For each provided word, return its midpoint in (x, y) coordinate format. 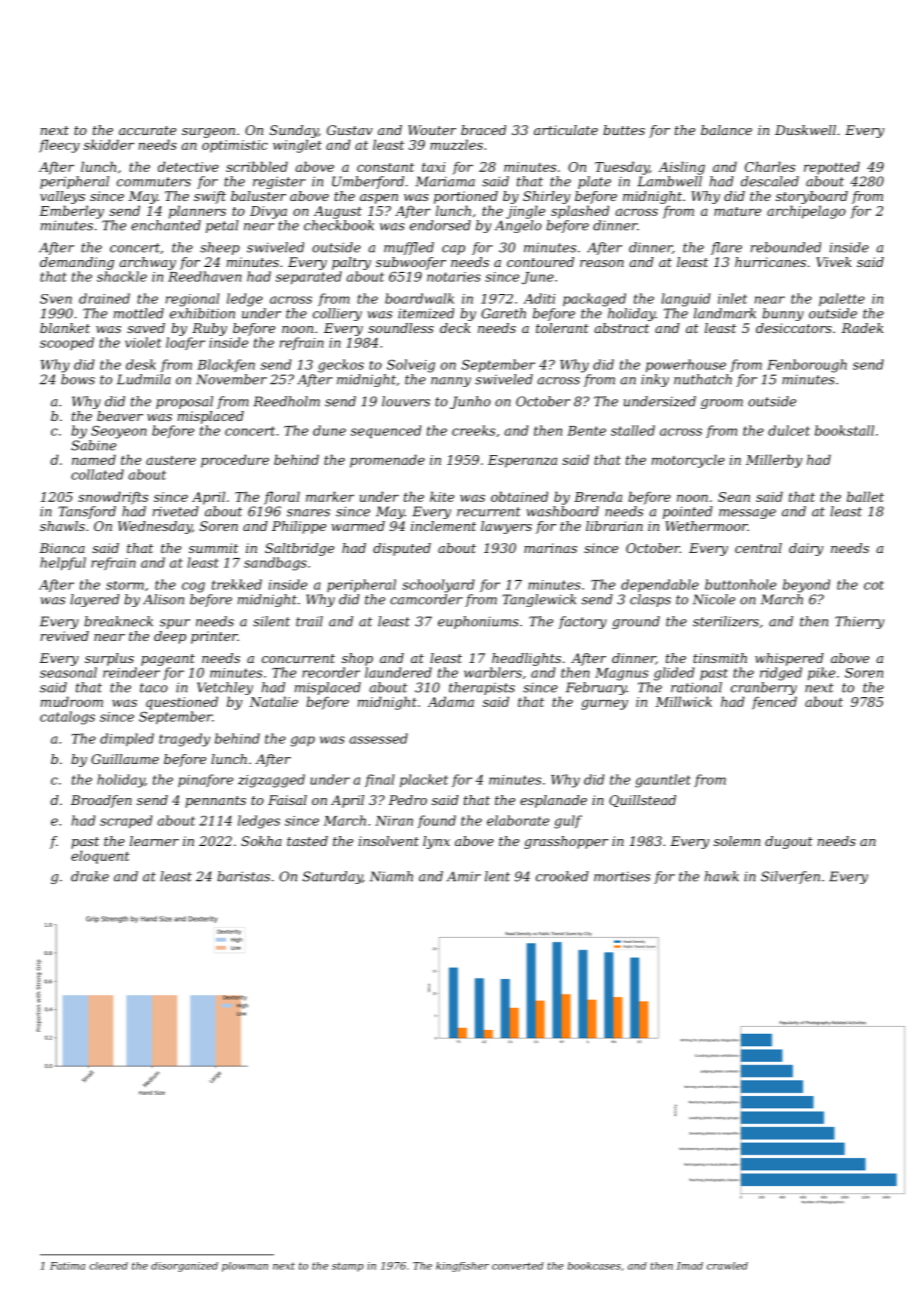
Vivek (834, 262)
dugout (789, 842)
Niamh (391, 876)
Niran (394, 821)
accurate (147, 130)
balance (726, 130)
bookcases (594, 1266)
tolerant (562, 328)
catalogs (67, 718)
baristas (243, 876)
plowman (245, 1267)
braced (483, 130)
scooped (67, 343)
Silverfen (790, 877)
